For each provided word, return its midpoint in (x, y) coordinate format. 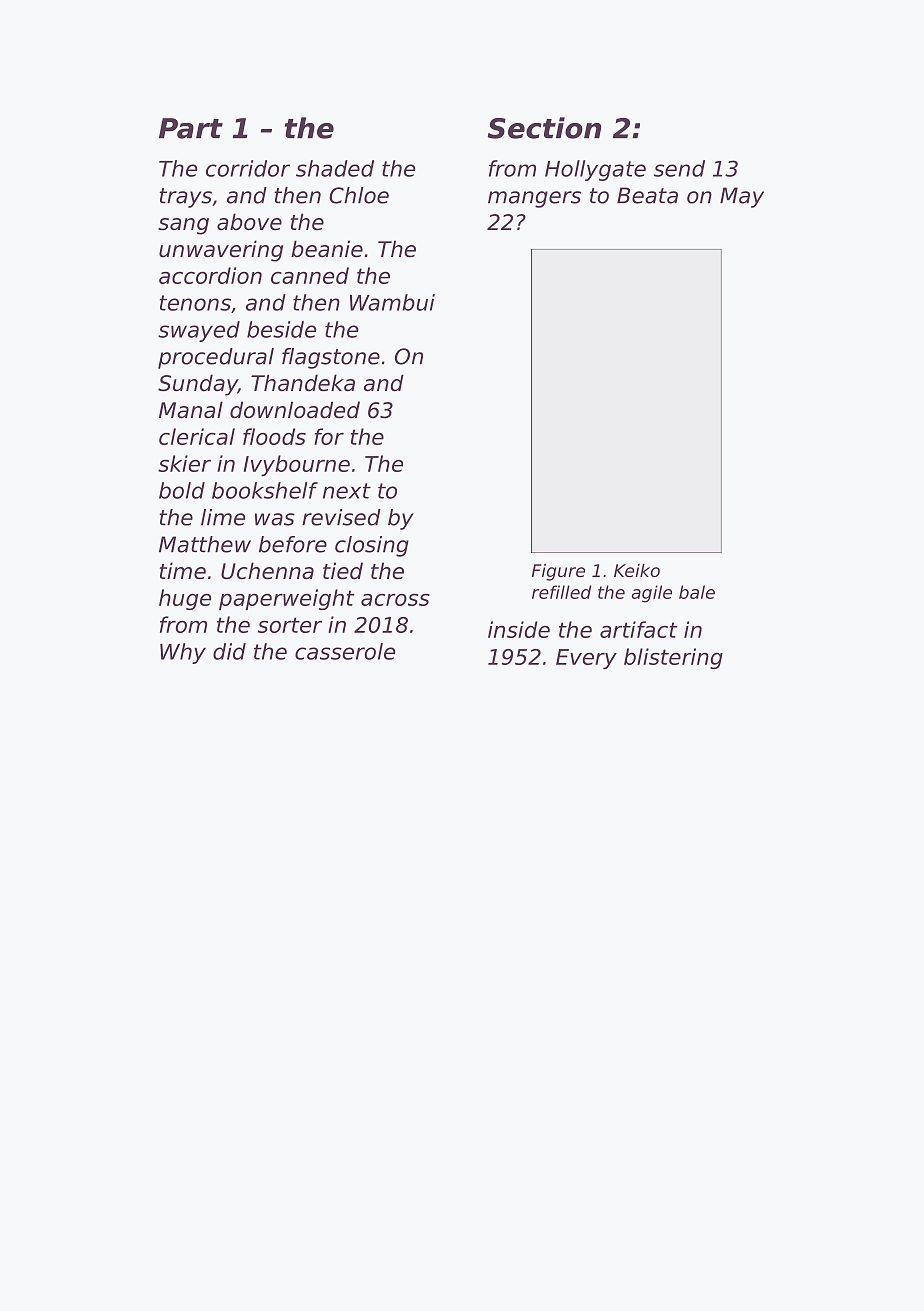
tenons (195, 303)
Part (191, 128)
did (229, 651)
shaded (335, 168)
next (347, 491)
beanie (327, 249)
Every (586, 659)
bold (182, 490)
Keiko (637, 570)
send (679, 168)
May (742, 197)
